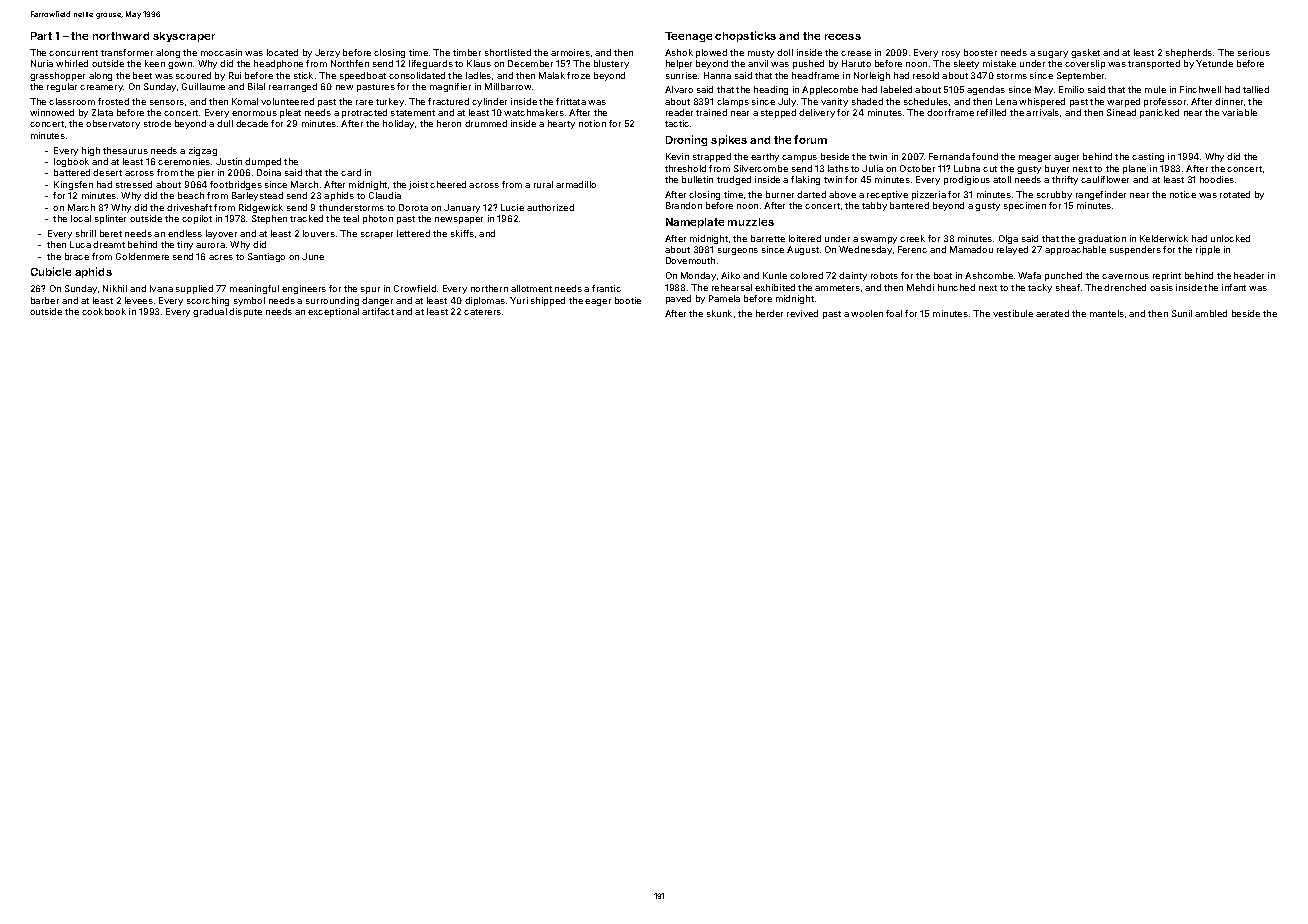 The height and width of the document is (924, 1308). I want to click on moccasin, so click(221, 52).
